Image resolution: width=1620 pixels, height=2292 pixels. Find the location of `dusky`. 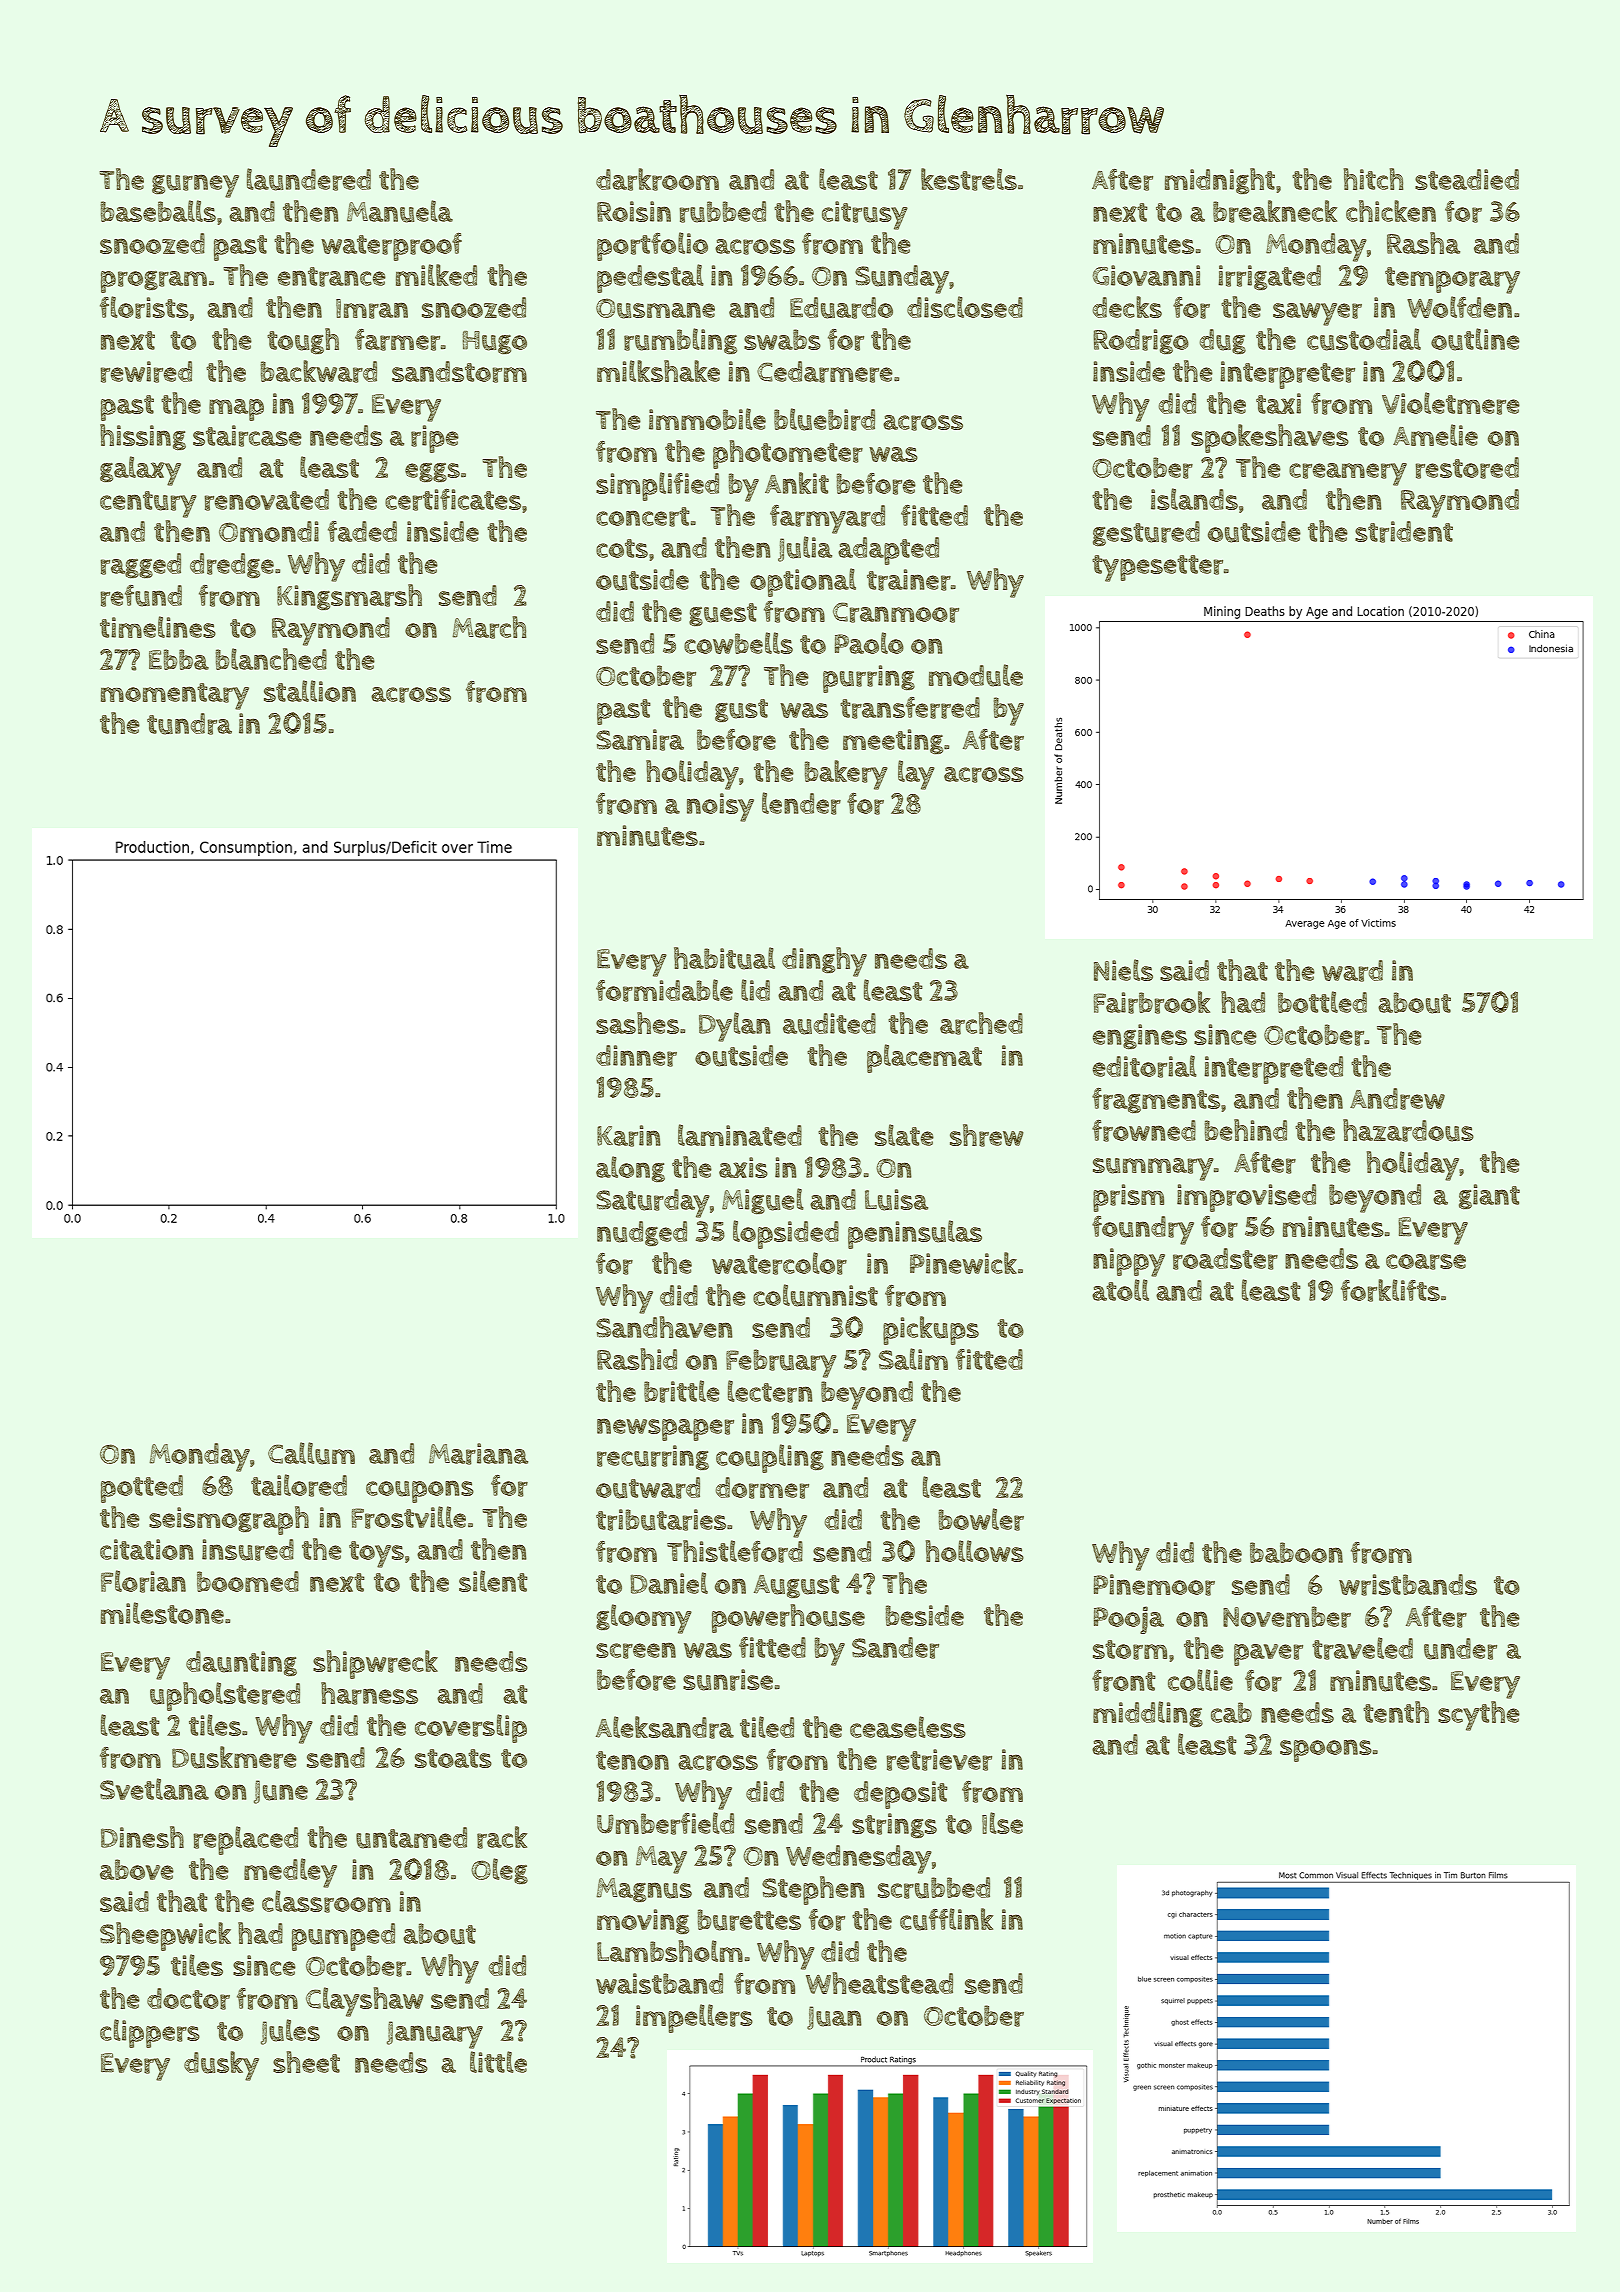

dusky is located at coordinates (221, 2066).
